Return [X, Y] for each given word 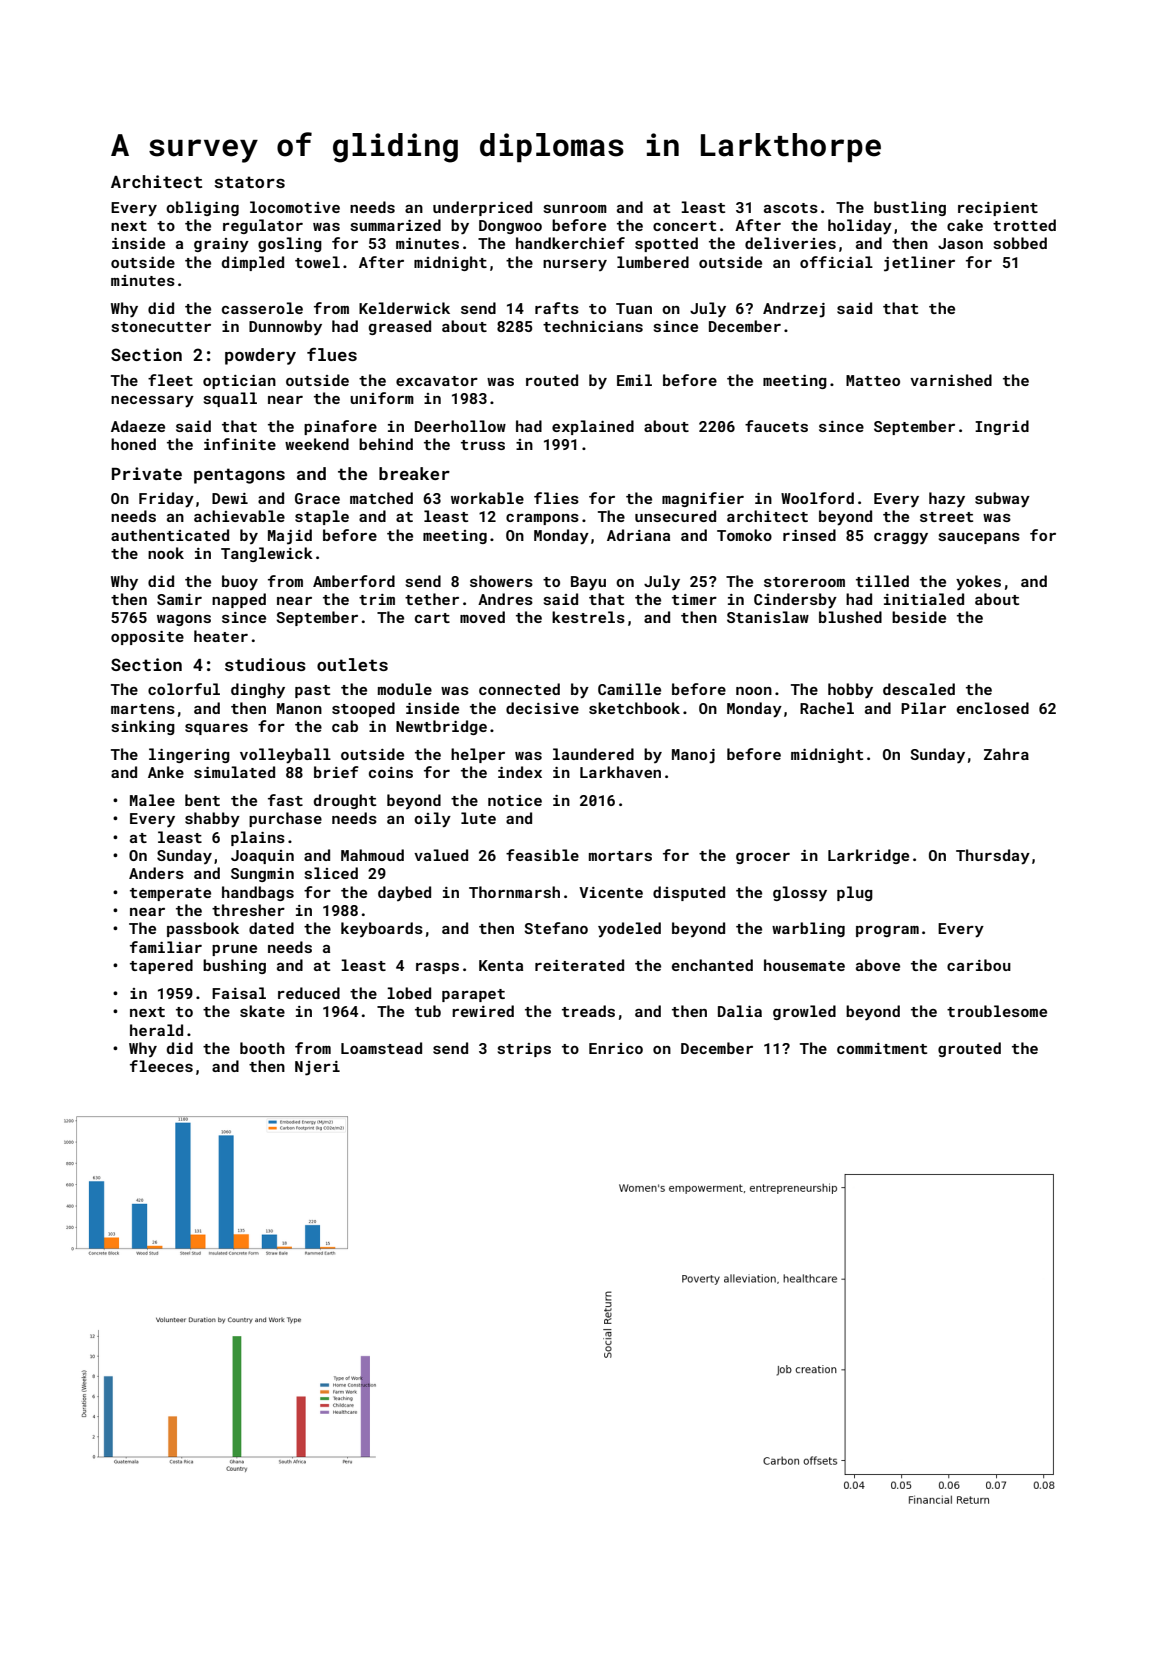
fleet [170, 380]
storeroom [804, 582]
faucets [776, 426]
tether [432, 599]
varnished [951, 380]
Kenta [501, 965]
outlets [352, 664]
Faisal [239, 993]
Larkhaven [620, 772]
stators [249, 182]
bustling [910, 208]
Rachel [827, 708]
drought [345, 801]
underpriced [482, 208]
